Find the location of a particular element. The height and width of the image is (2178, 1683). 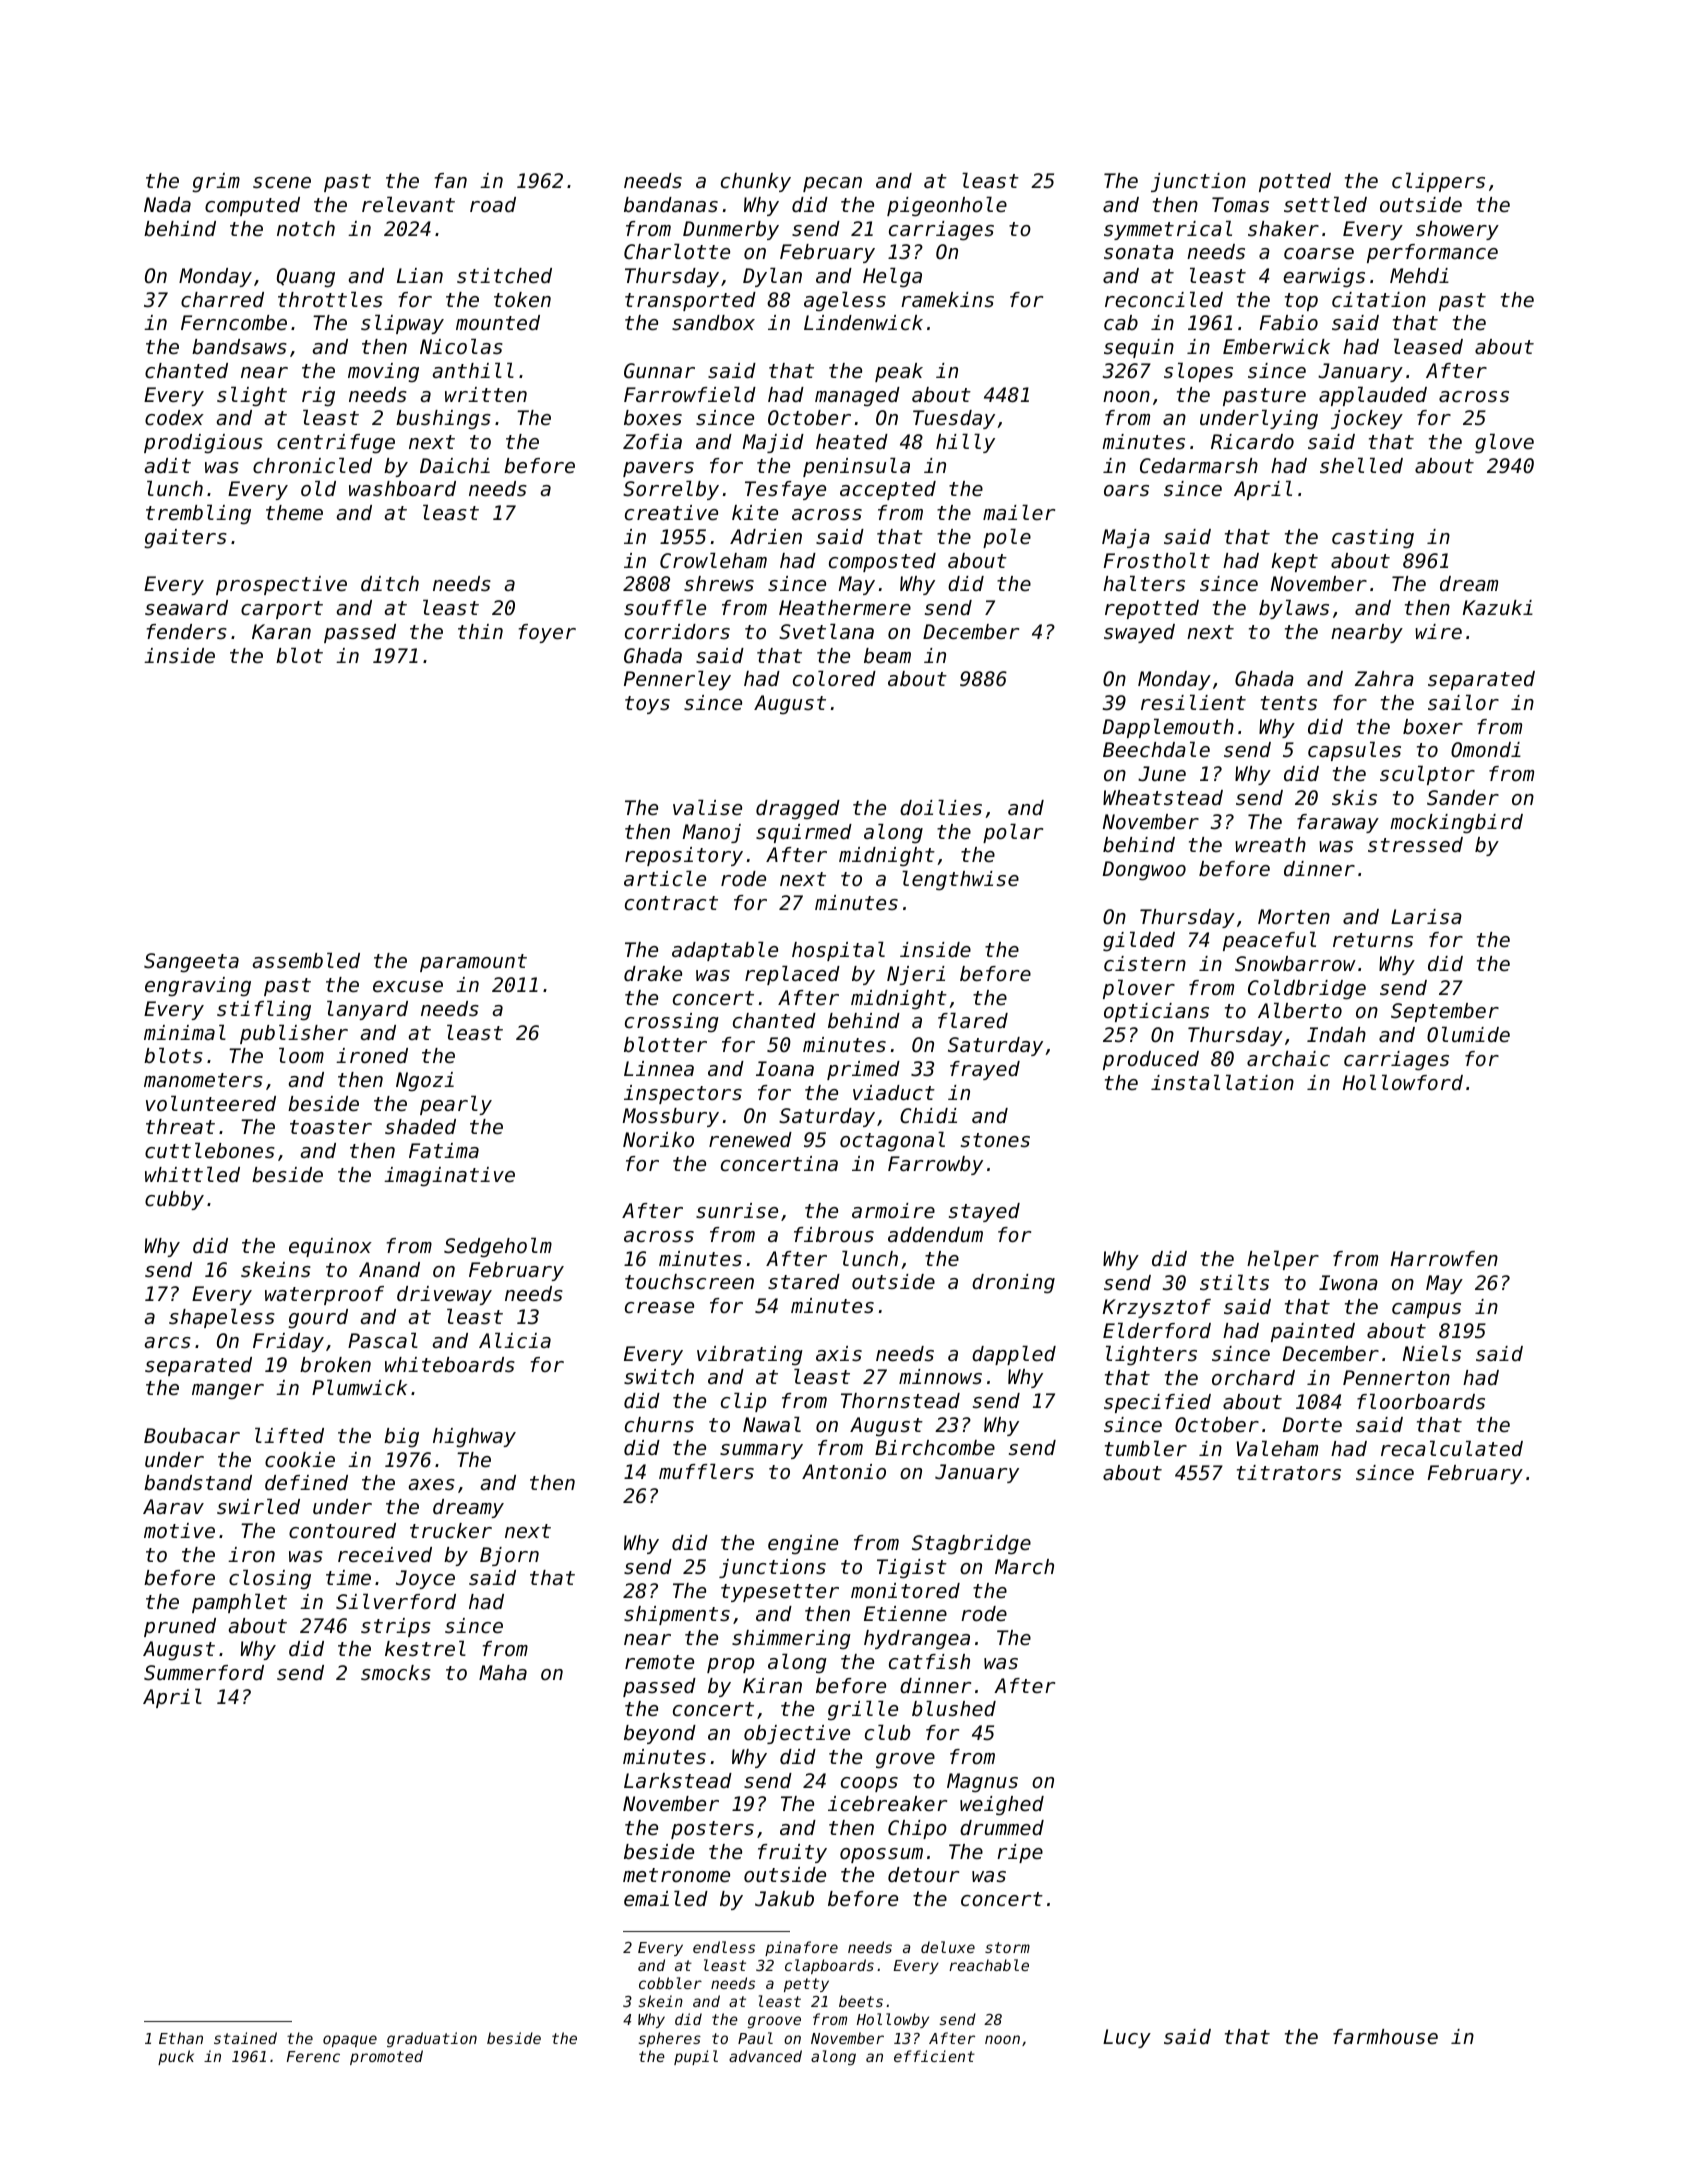

orchard is located at coordinates (1253, 1378).
